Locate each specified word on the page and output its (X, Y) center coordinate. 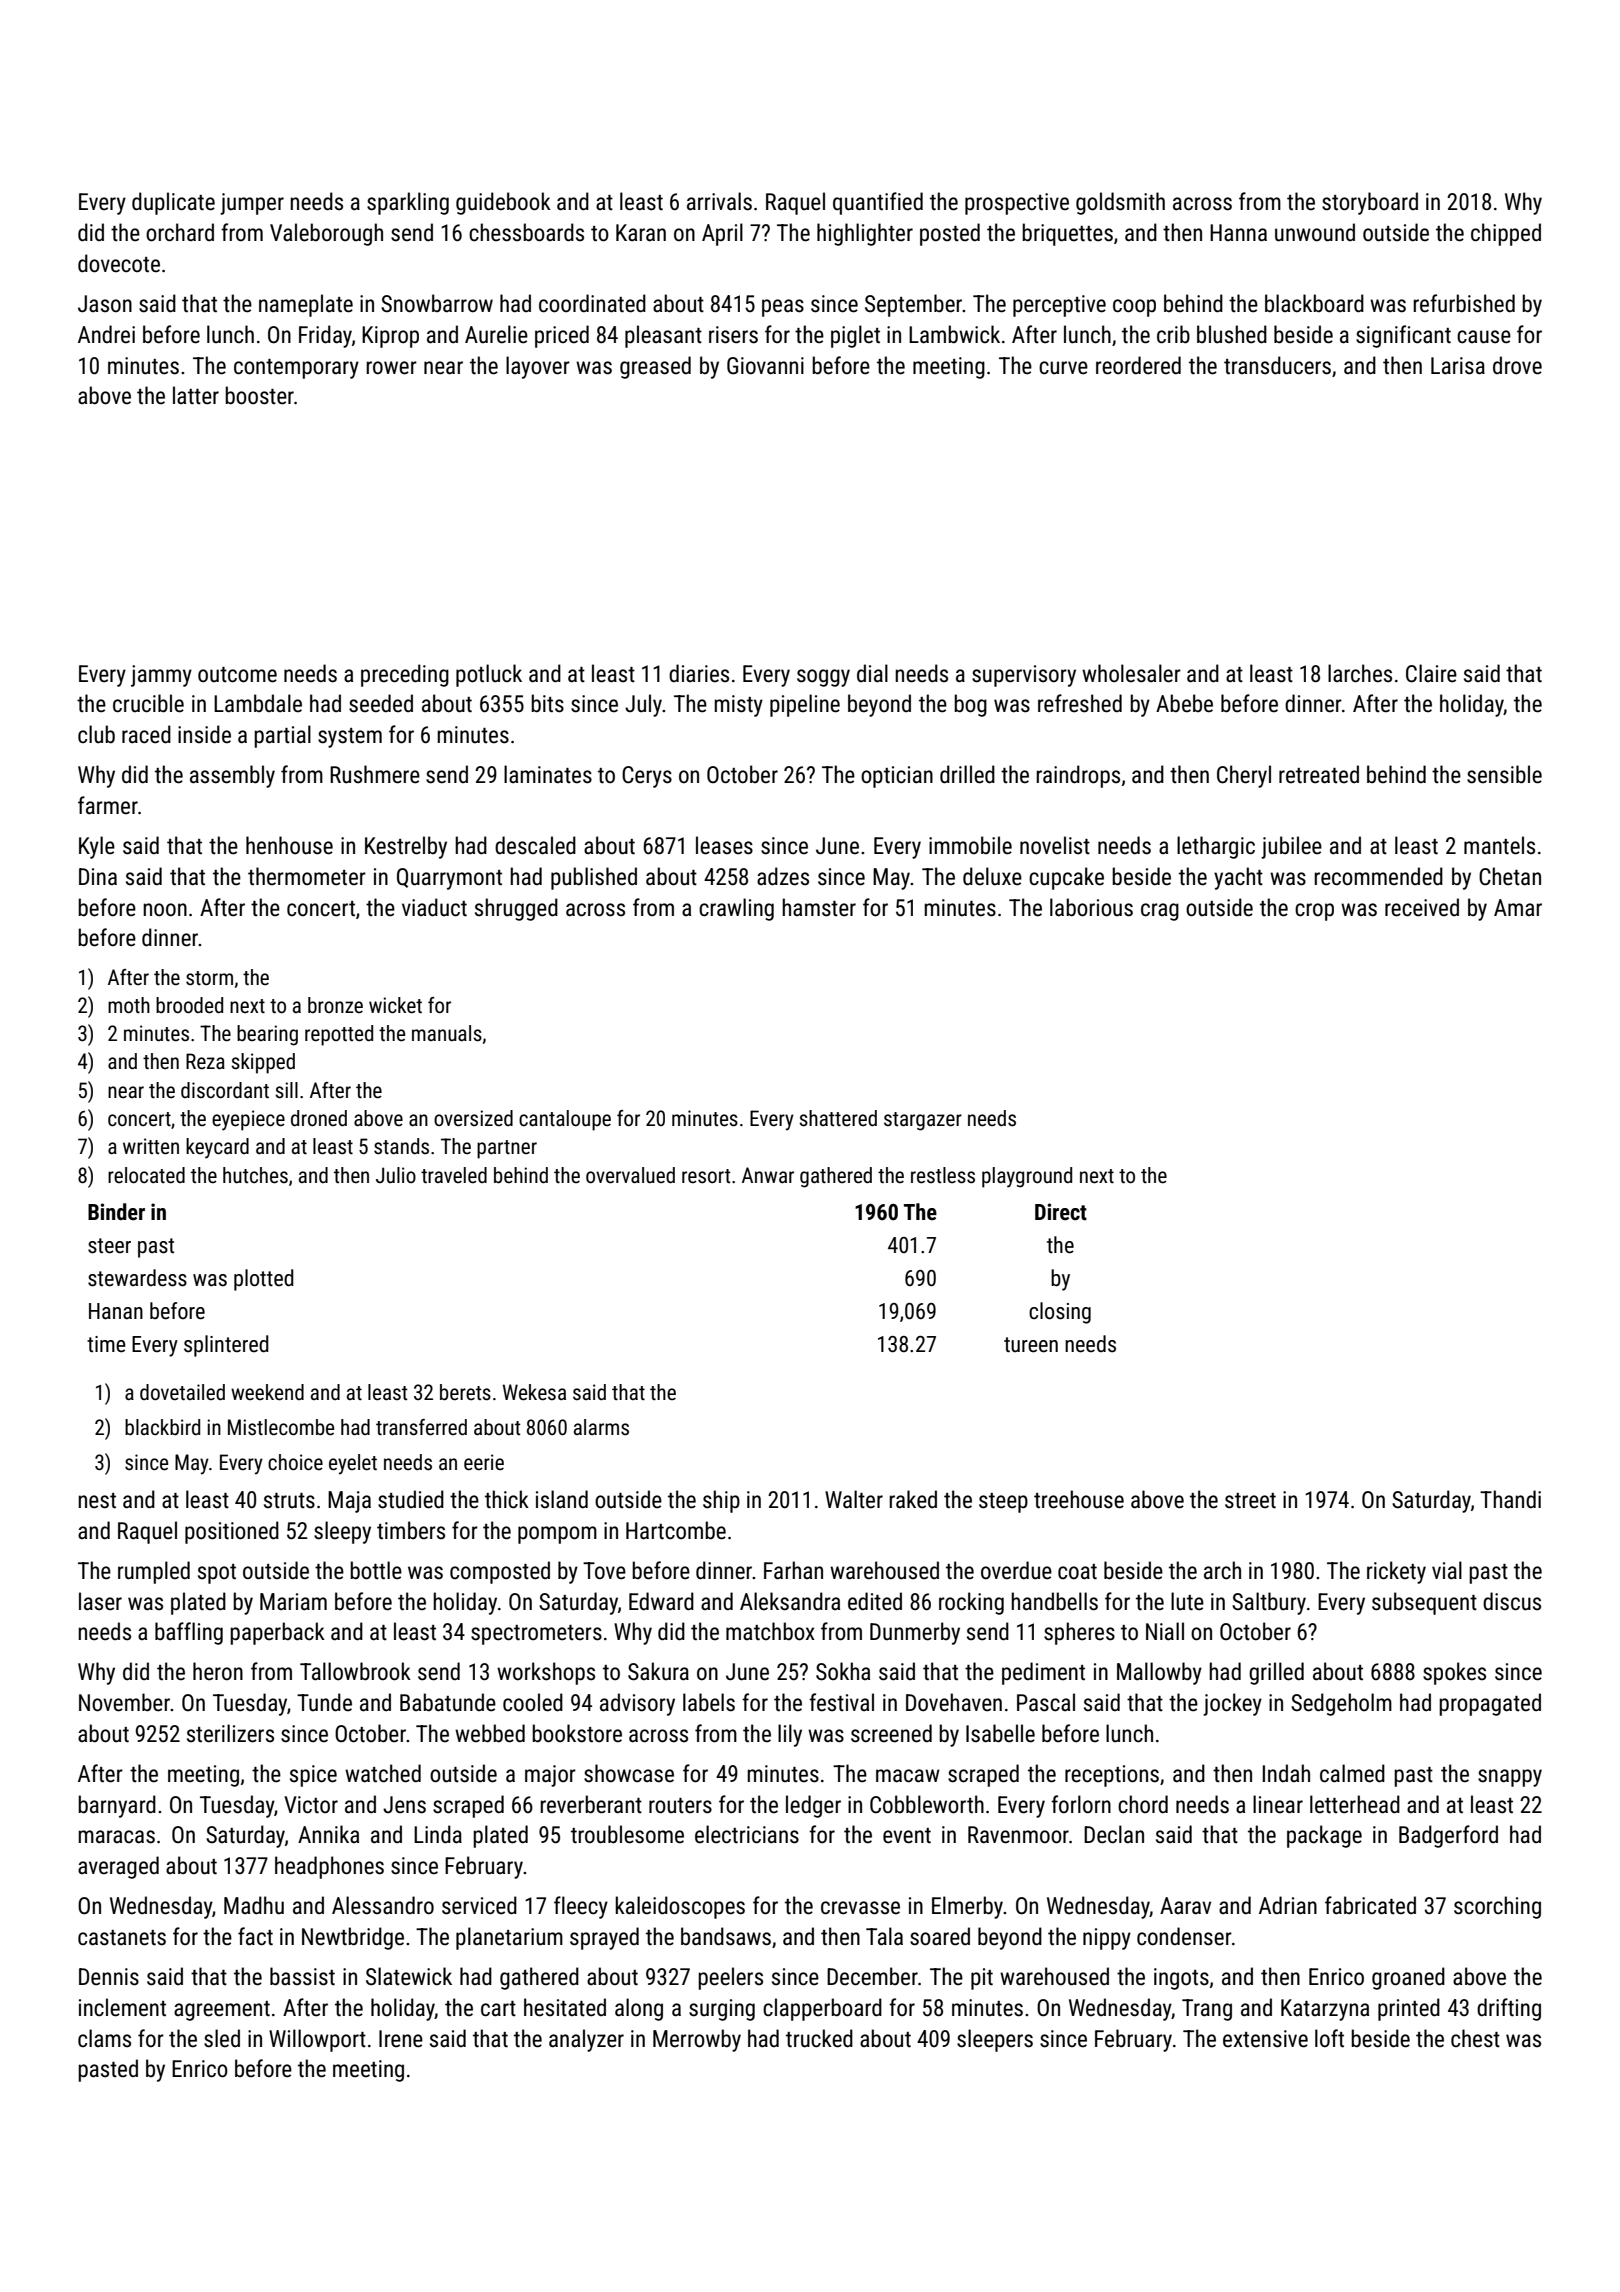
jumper (252, 204)
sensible (1504, 774)
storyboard (1370, 203)
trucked (819, 2038)
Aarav (1185, 1906)
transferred (421, 1427)
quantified (878, 203)
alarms (601, 1427)
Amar (1518, 907)
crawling (736, 909)
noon (165, 910)
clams (104, 2038)
